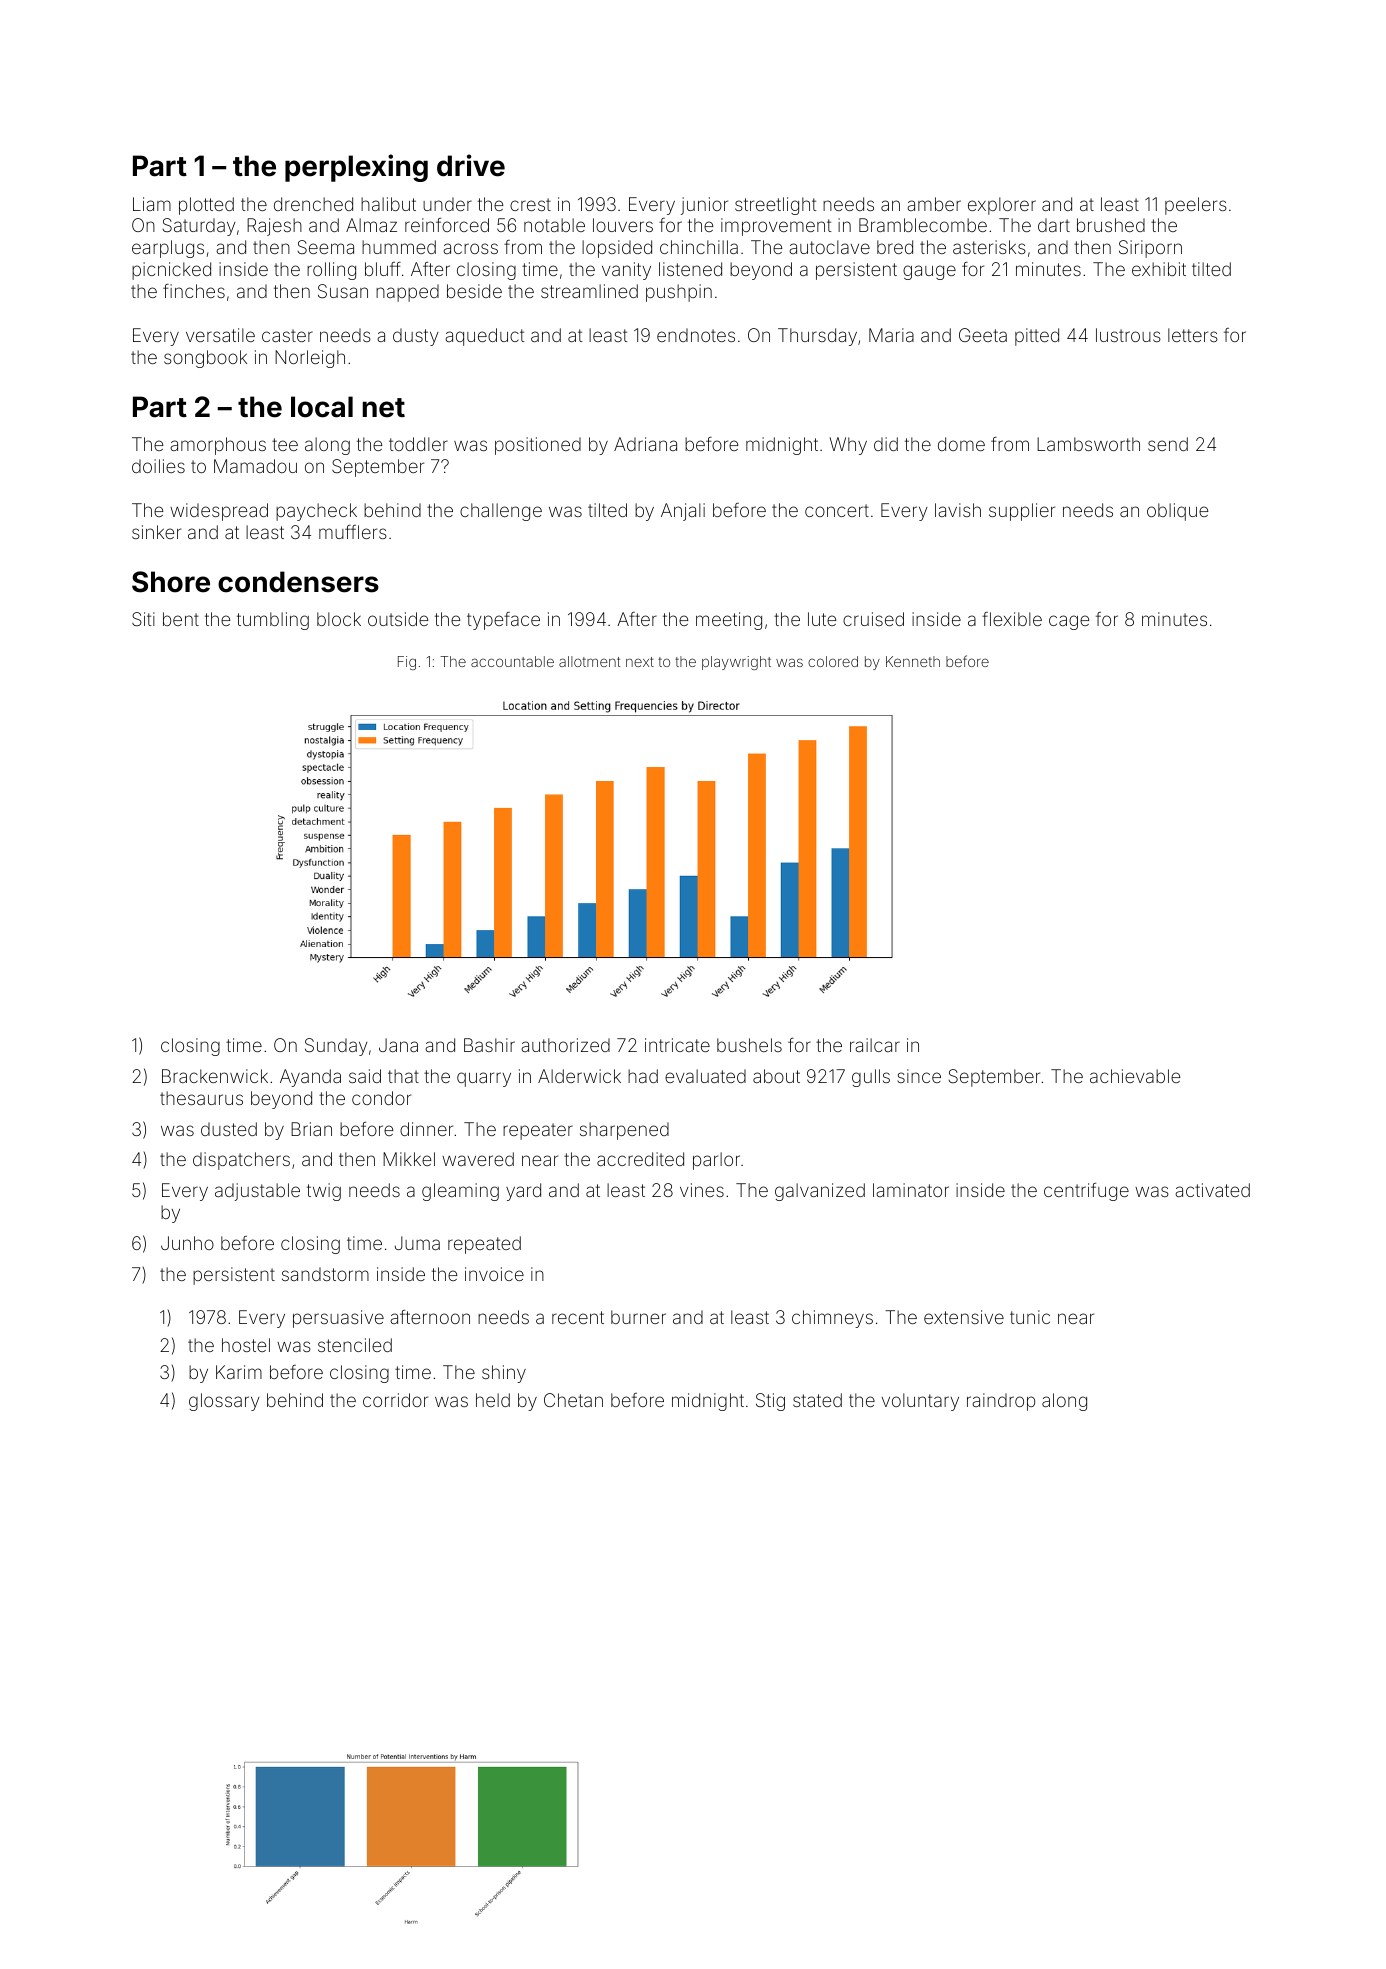 The width and height of the screenshot is (1386, 1969). I want to click on Anjali, so click(683, 512).
